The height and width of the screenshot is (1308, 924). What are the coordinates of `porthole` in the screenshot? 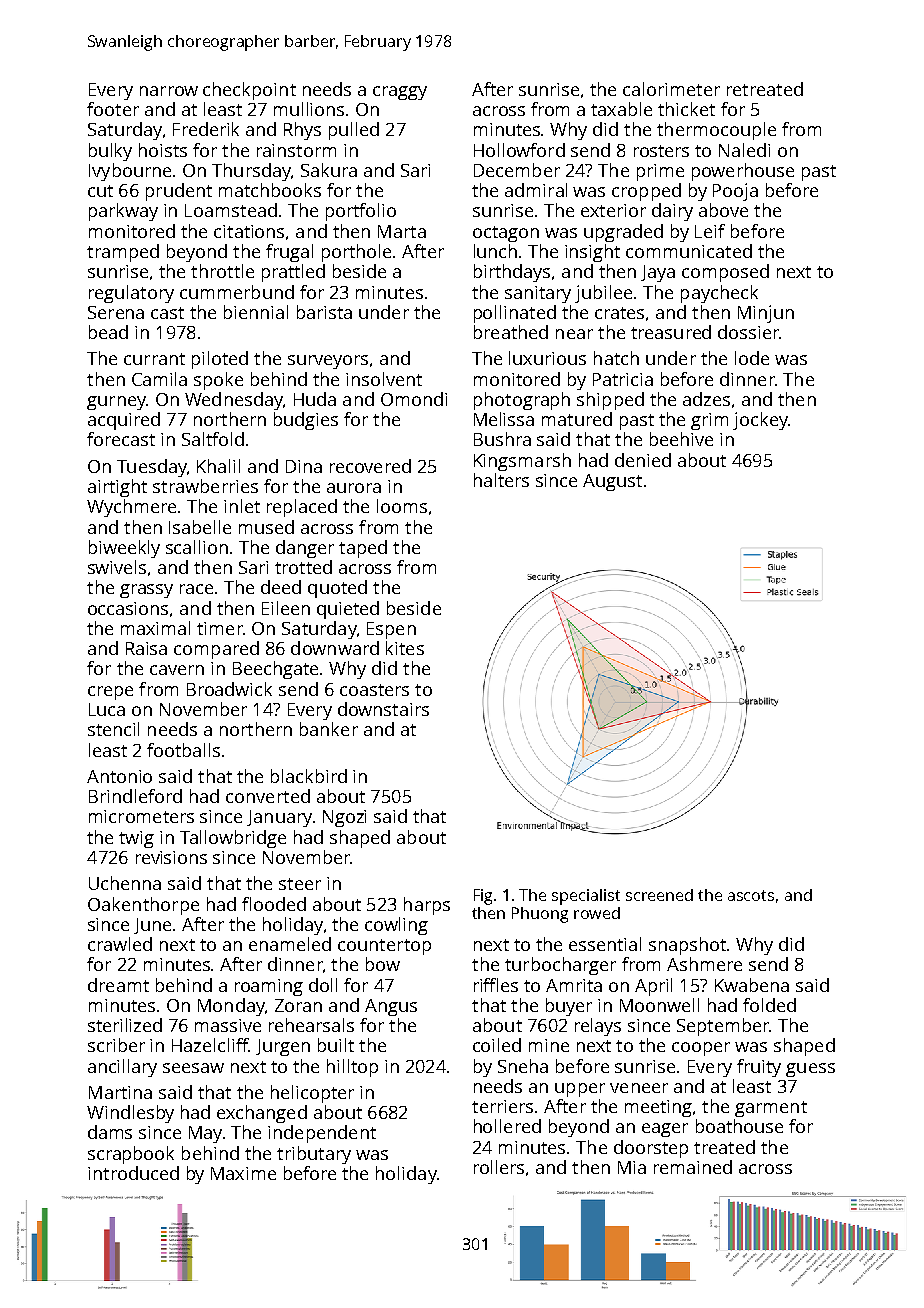 It's located at (356, 253).
